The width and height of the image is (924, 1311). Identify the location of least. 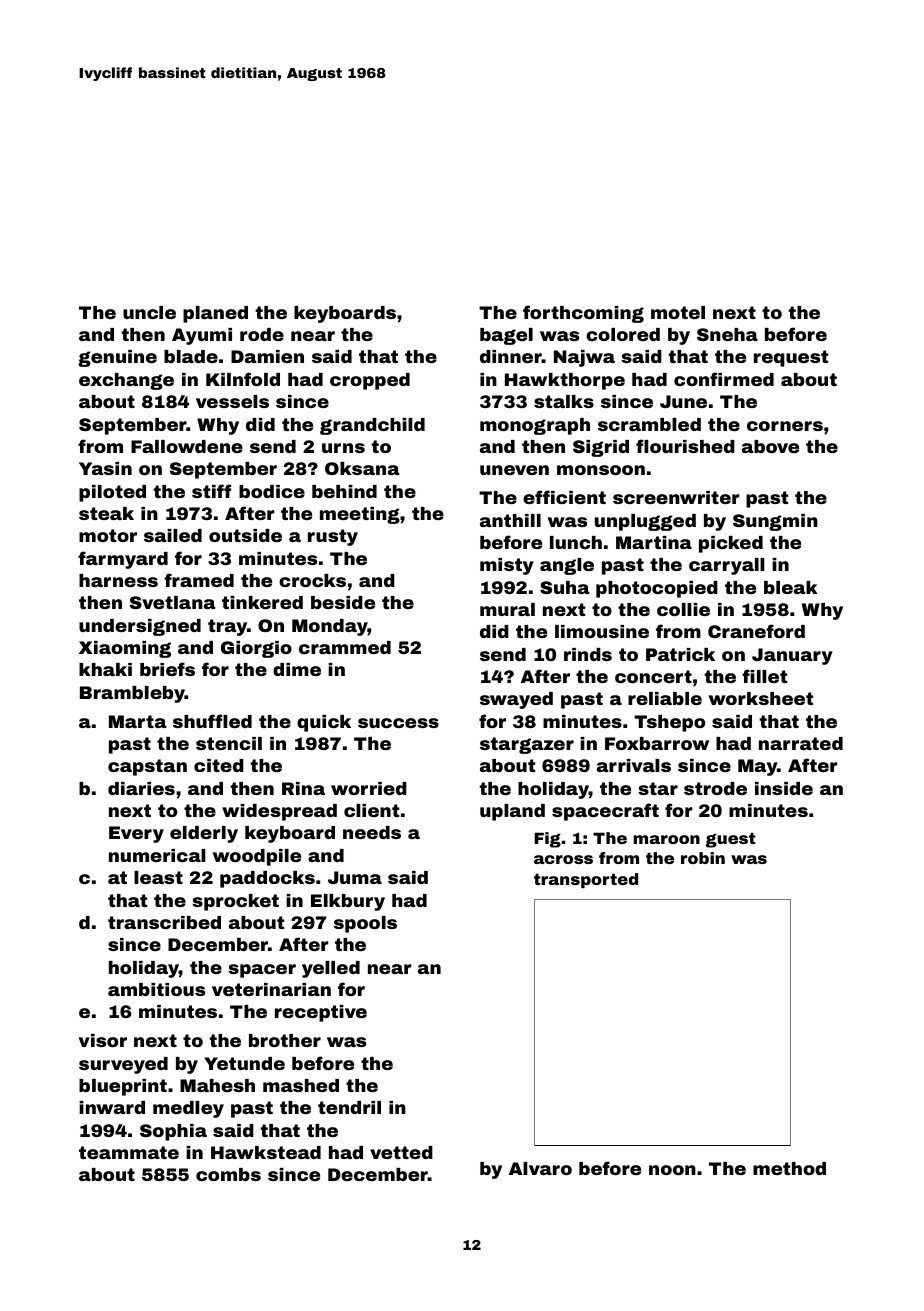
(158, 877).
